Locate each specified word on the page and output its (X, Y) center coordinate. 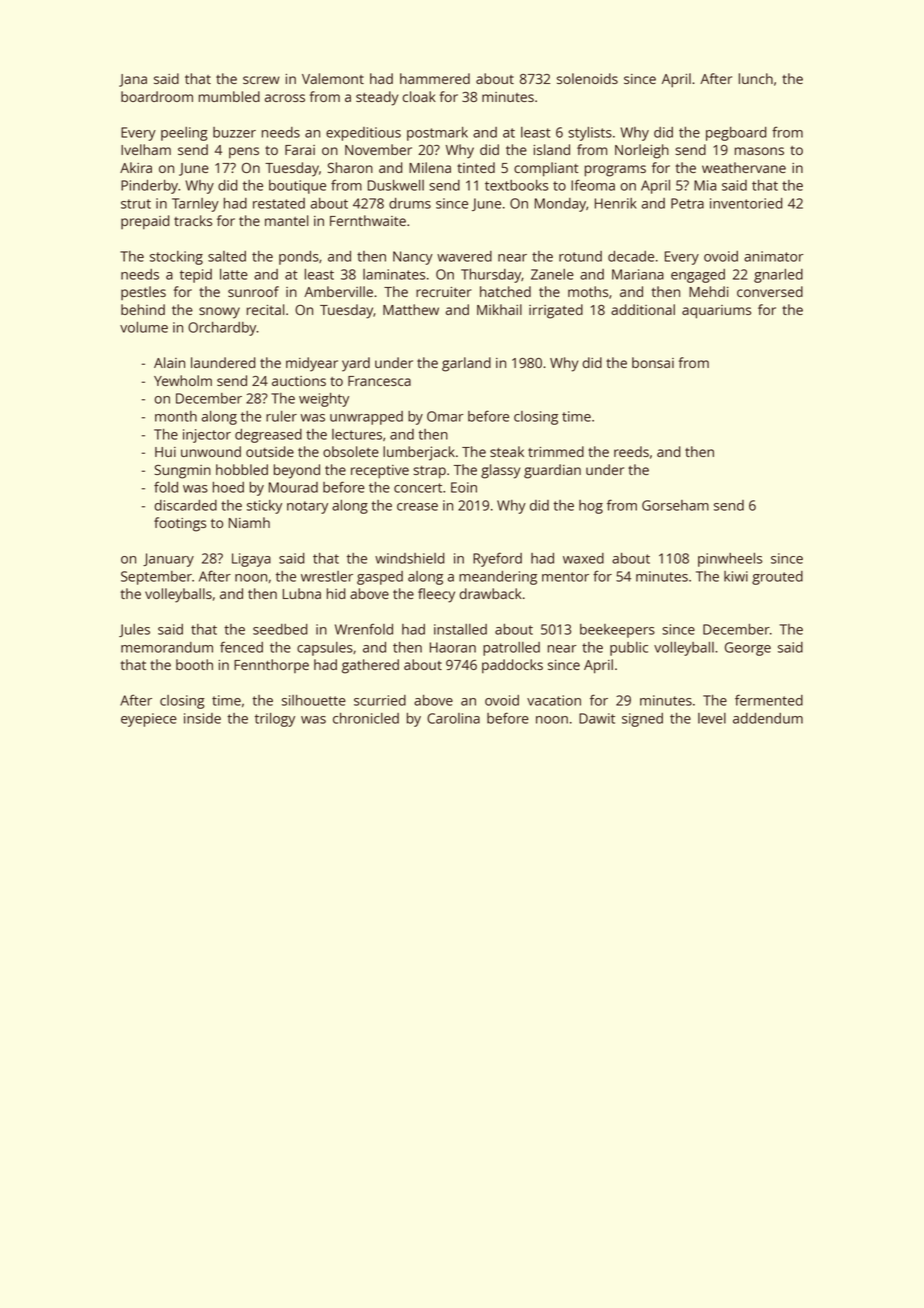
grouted (777, 578)
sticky (264, 507)
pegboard (736, 134)
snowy (219, 313)
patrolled (511, 649)
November (378, 149)
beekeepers (617, 631)
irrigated (556, 311)
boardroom (157, 96)
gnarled (778, 276)
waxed (583, 558)
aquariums (716, 312)
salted (227, 256)
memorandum (167, 647)
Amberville (338, 291)
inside (202, 718)
